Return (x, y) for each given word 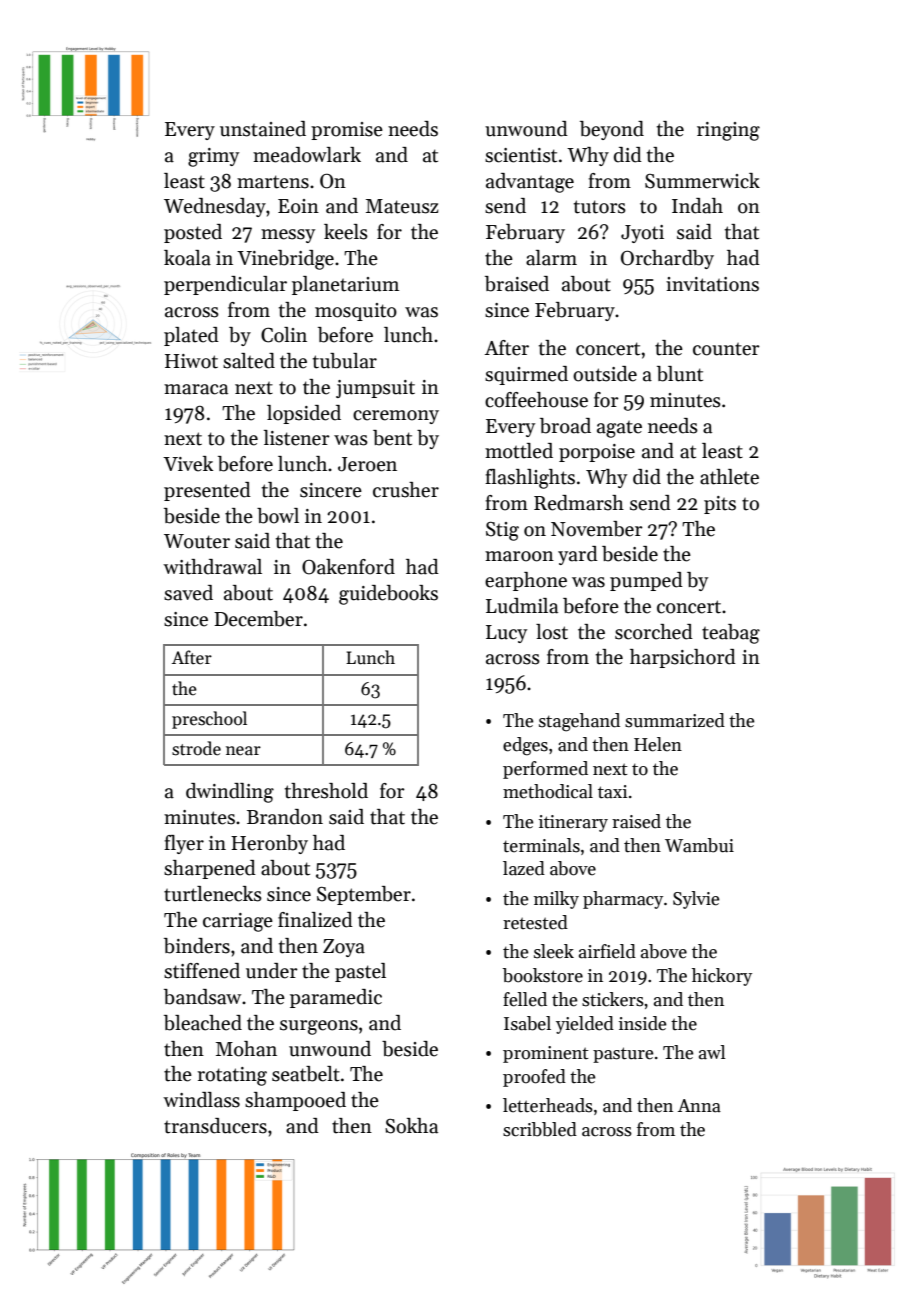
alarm (551, 258)
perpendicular (225, 285)
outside (605, 374)
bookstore (543, 975)
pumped (646, 581)
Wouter (197, 541)
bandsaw (202, 997)
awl (712, 1052)
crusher (406, 490)
